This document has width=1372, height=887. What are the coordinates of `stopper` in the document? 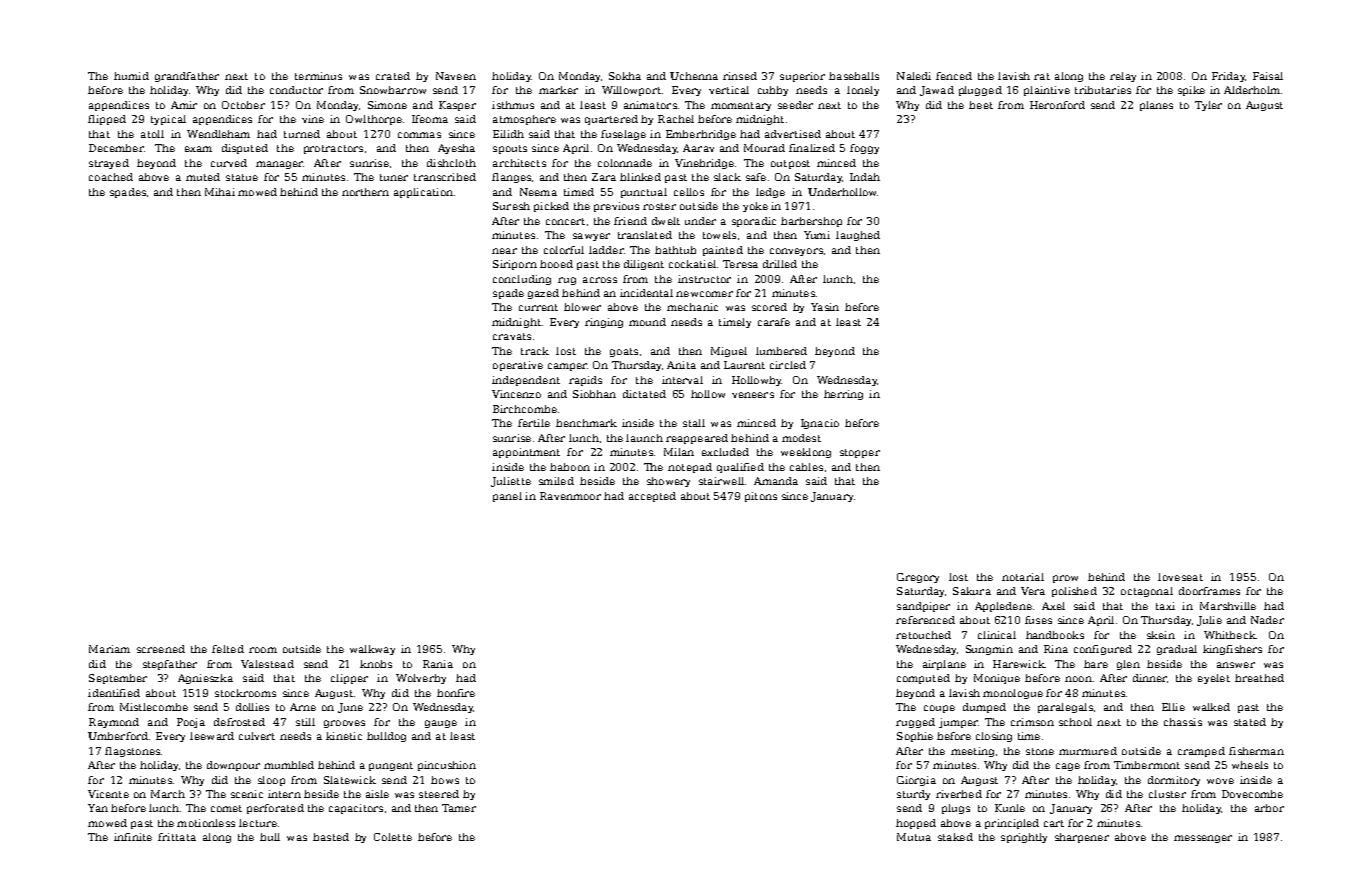 It's located at (860, 453).
